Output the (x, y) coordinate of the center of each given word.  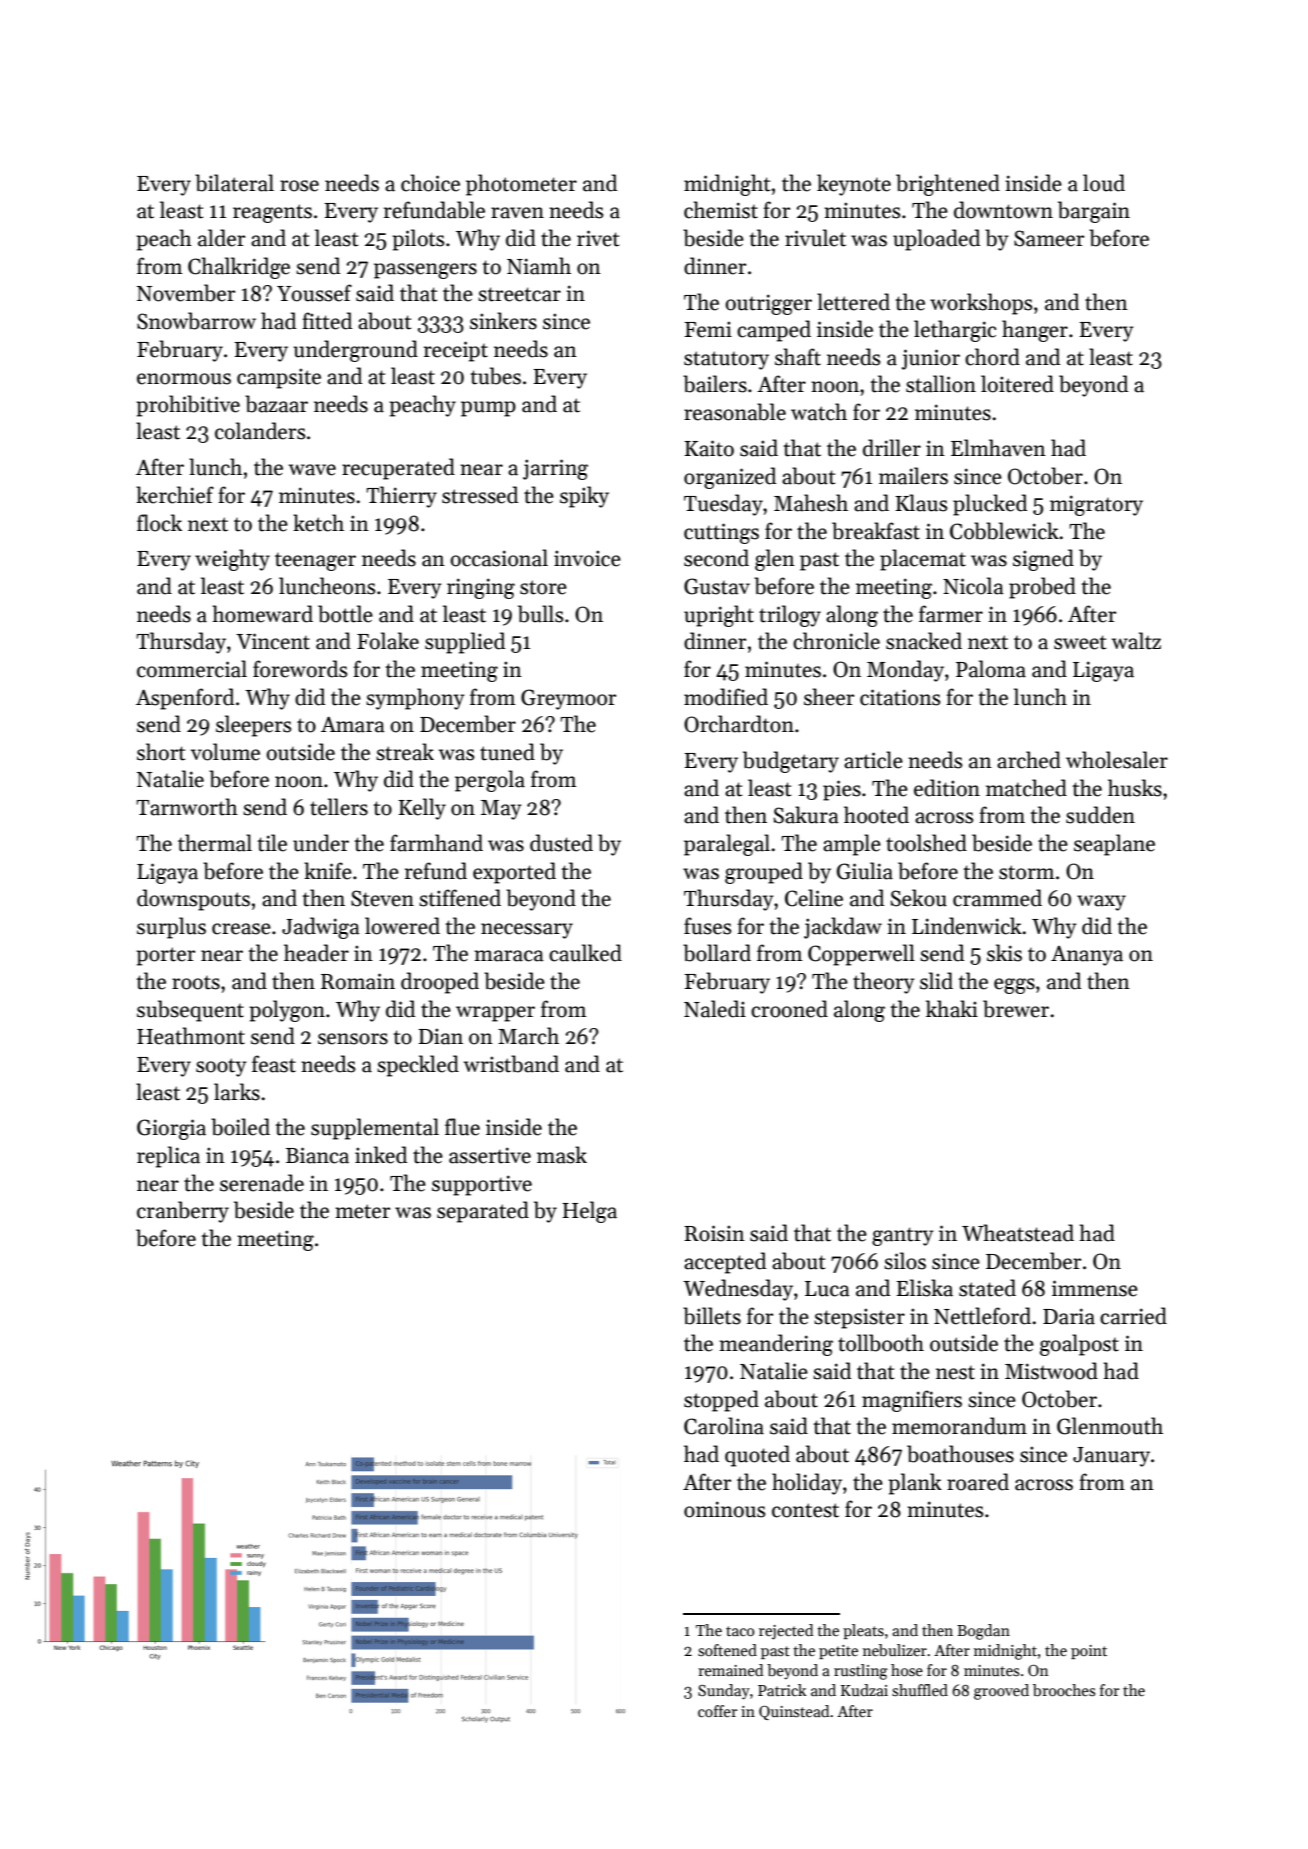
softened (727, 1650)
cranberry (183, 1212)
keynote (854, 185)
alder (221, 238)
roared (978, 1482)
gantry (903, 1236)
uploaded (936, 240)
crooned (789, 1009)
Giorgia (171, 1129)
